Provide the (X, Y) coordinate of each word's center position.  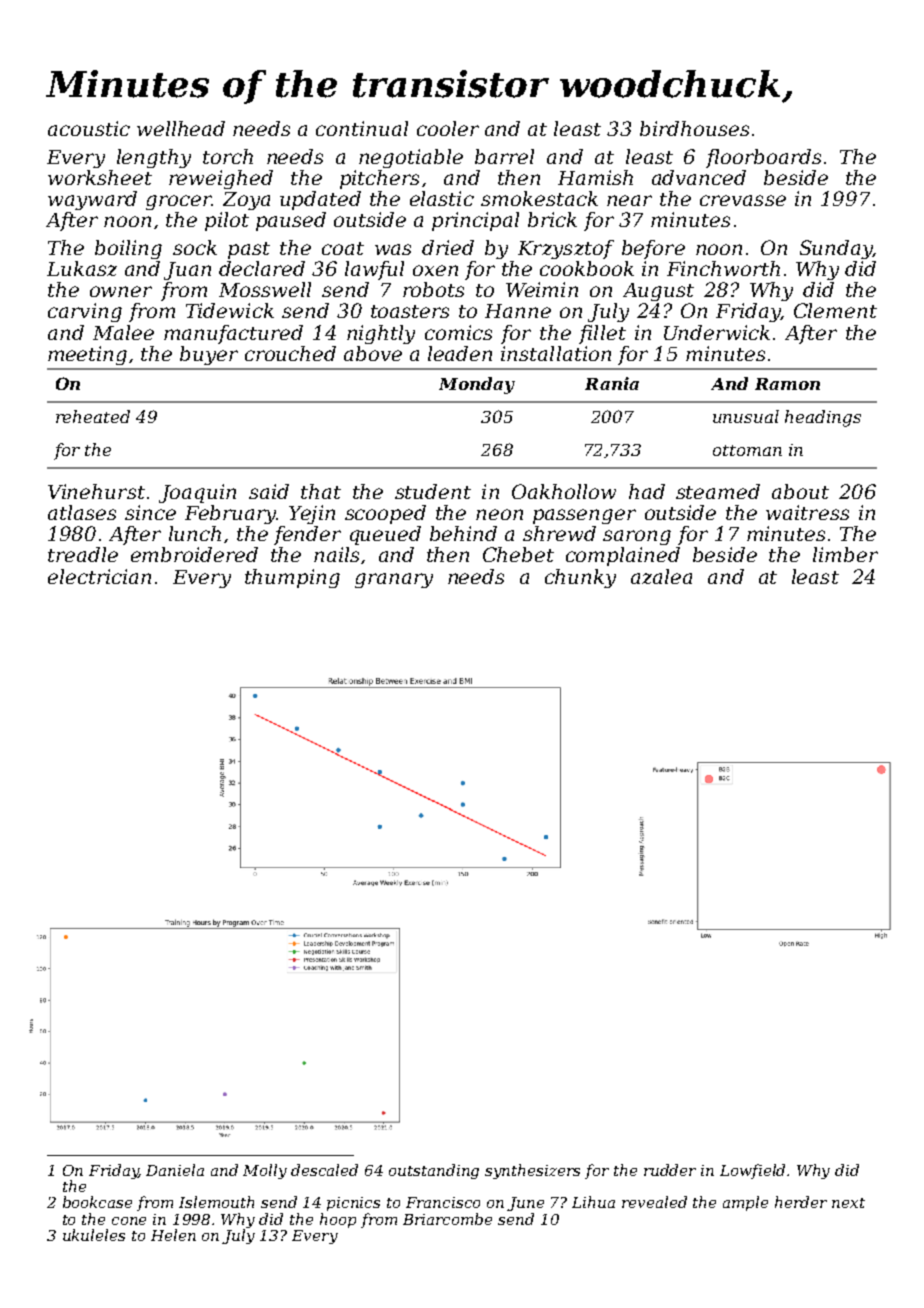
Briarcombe (447, 1219)
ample (745, 1203)
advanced (699, 177)
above (373, 353)
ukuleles (94, 1235)
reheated (93, 416)
